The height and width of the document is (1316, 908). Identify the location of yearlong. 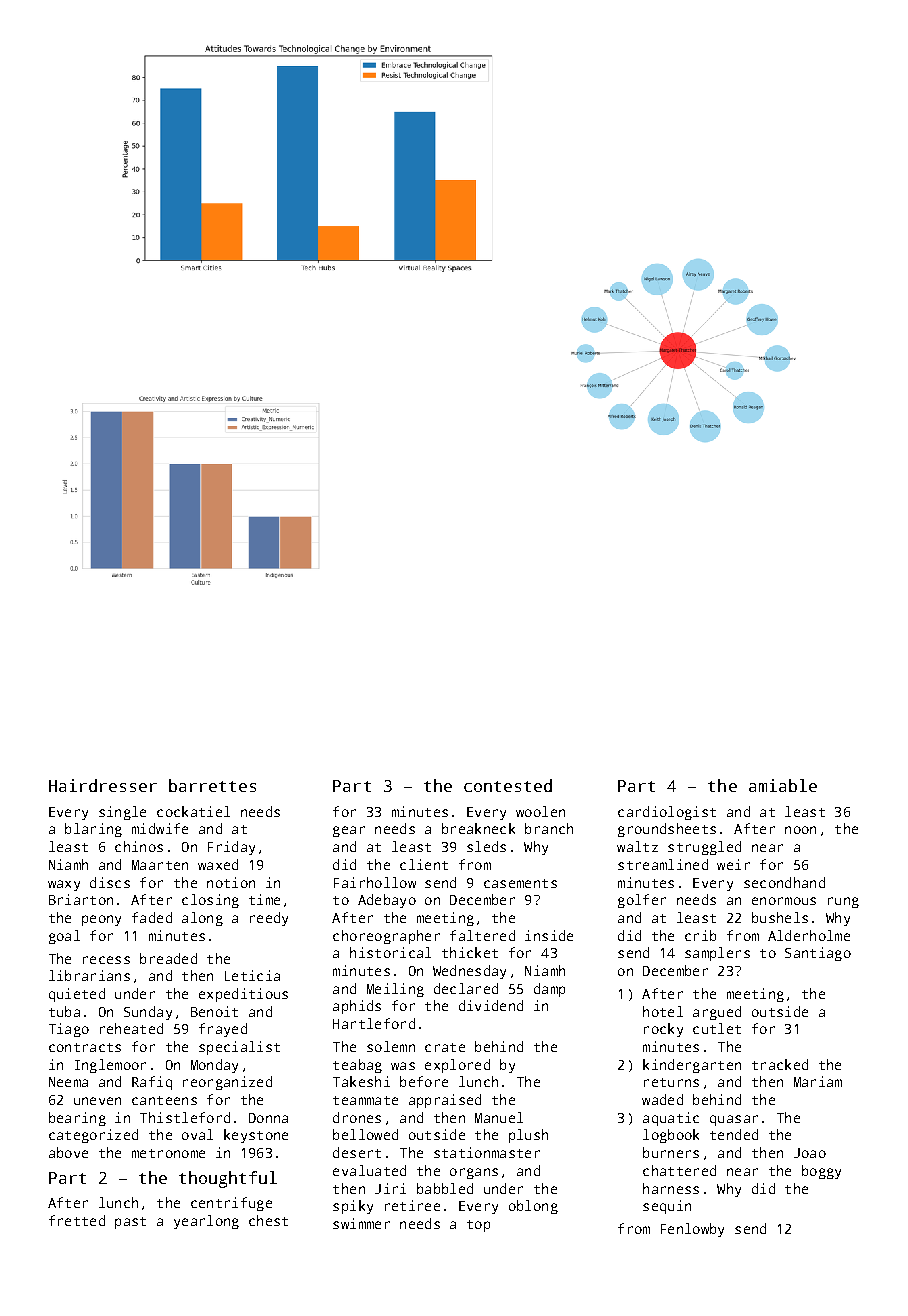
(206, 1222).
